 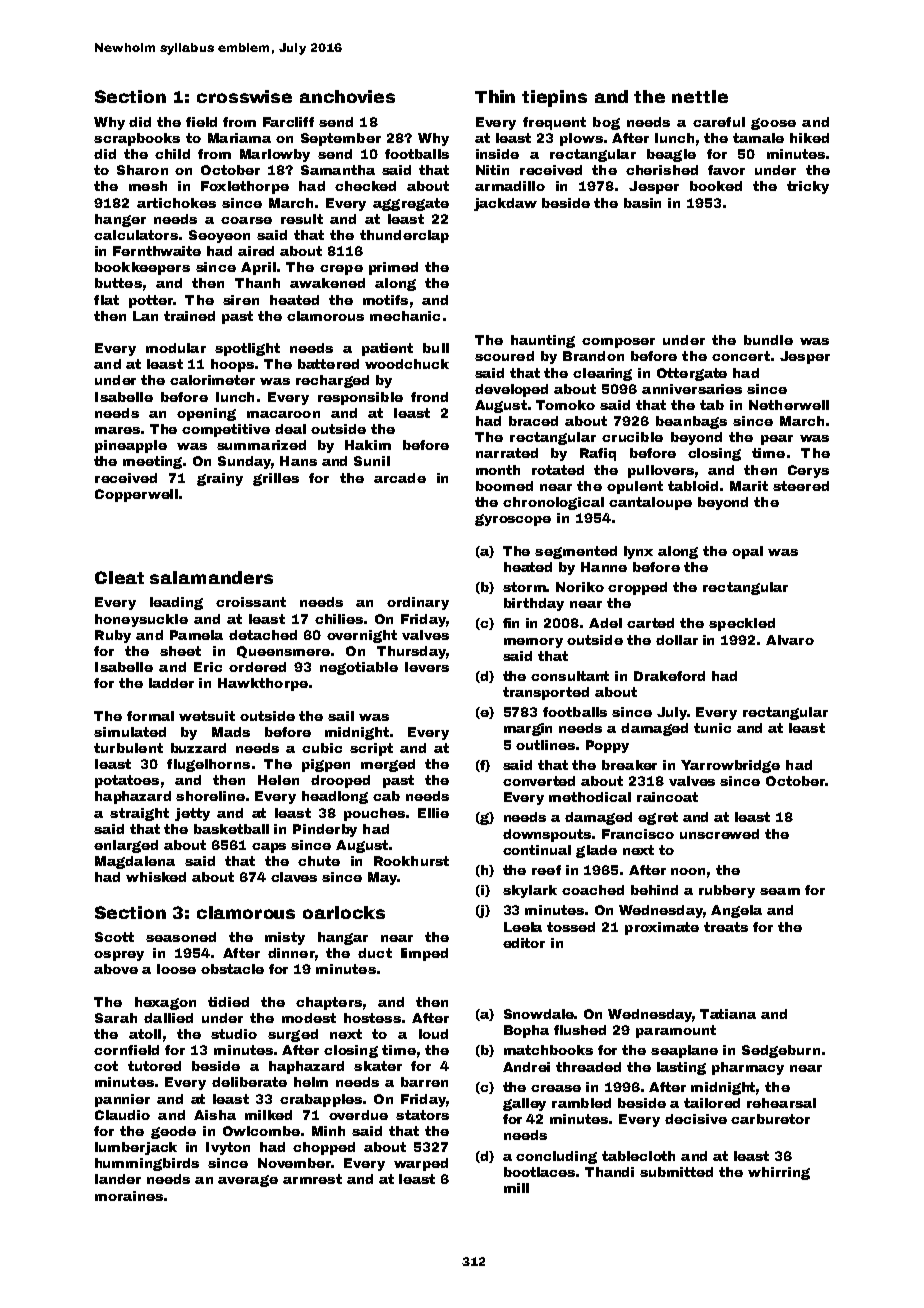 I want to click on submitted, so click(x=676, y=1172).
